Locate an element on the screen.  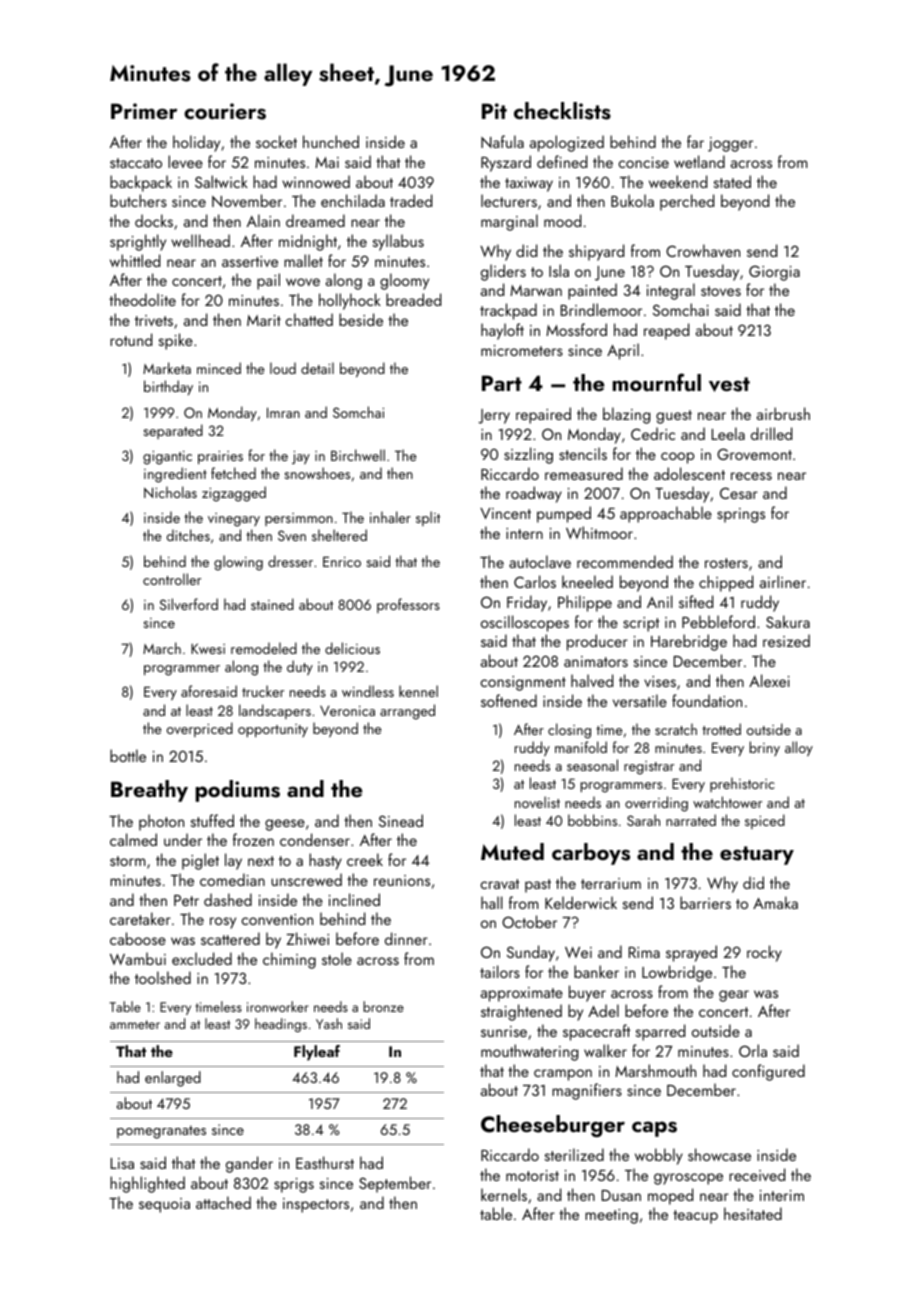
ironworker is located at coordinates (278, 1006).
